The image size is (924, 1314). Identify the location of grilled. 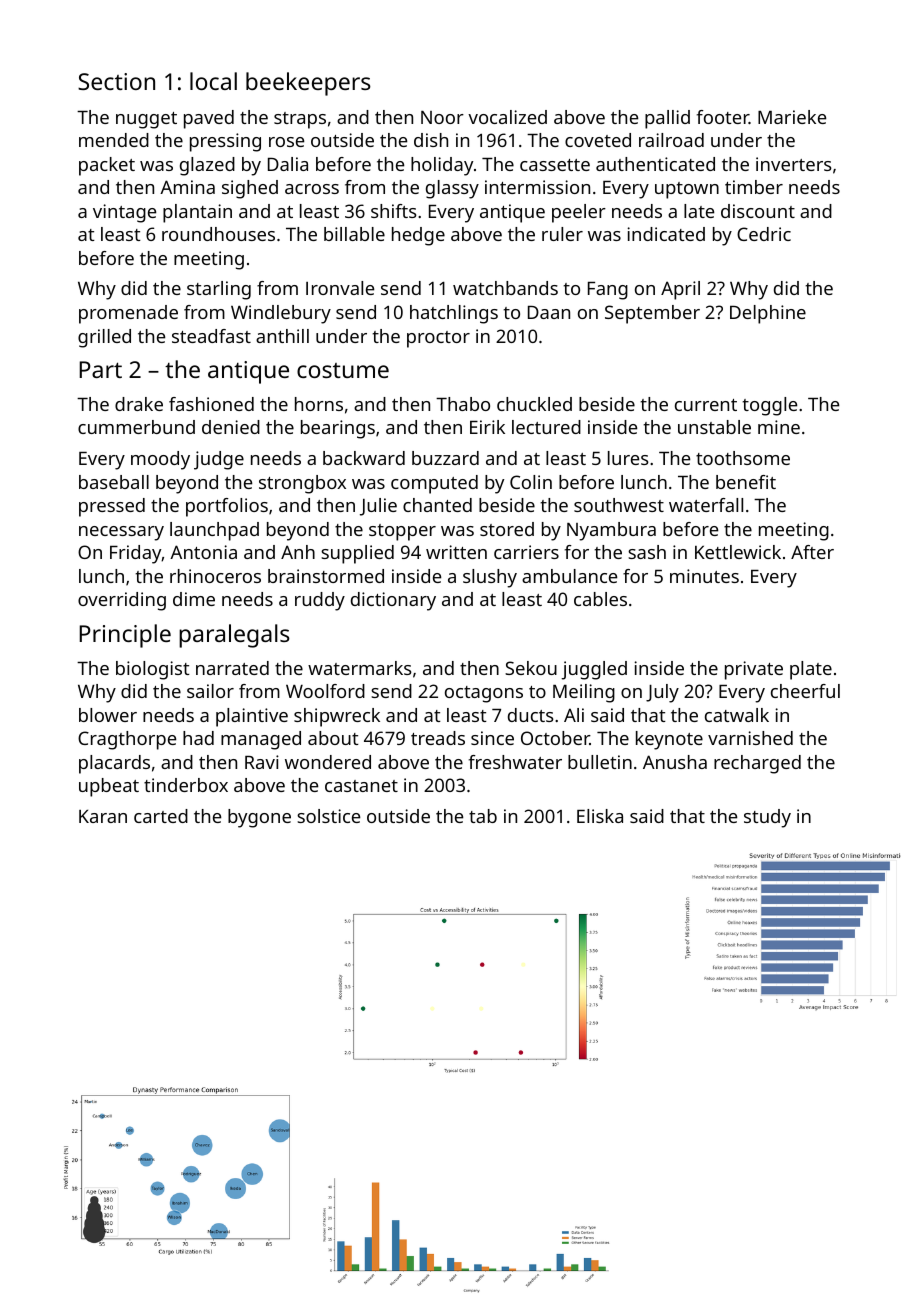
(104, 338).
